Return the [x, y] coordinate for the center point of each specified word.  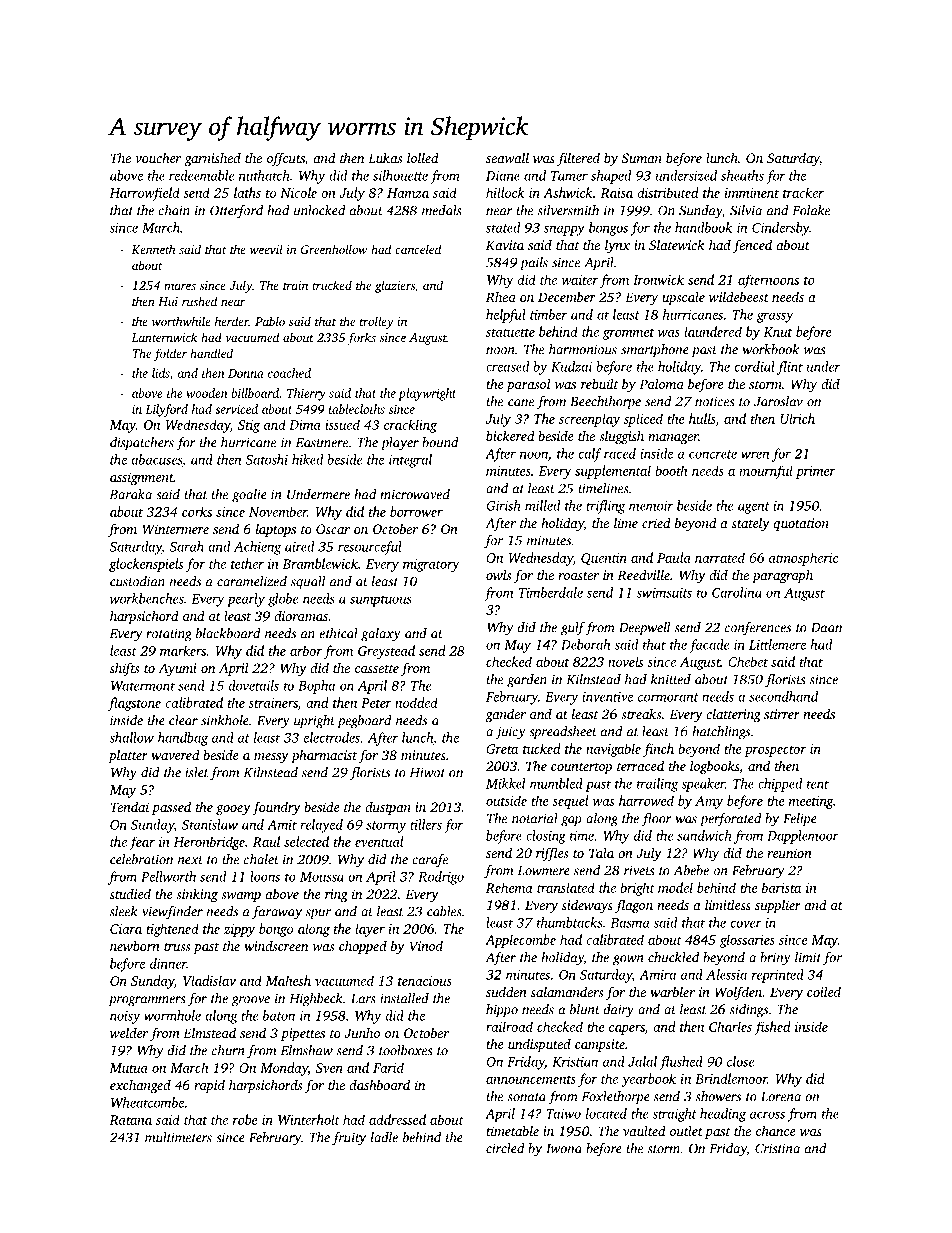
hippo [502, 1011]
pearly [246, 600]
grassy [775, 317]
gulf [573, 629]
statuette [510, 332]
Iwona [564, 1149]
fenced [752, 246]
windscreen [276, 946]
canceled [418, 249]
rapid [209, 1086]
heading [723, 1115]
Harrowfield [144, 194]
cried [656, 522]
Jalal [642, 1061]
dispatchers [142, 444]
